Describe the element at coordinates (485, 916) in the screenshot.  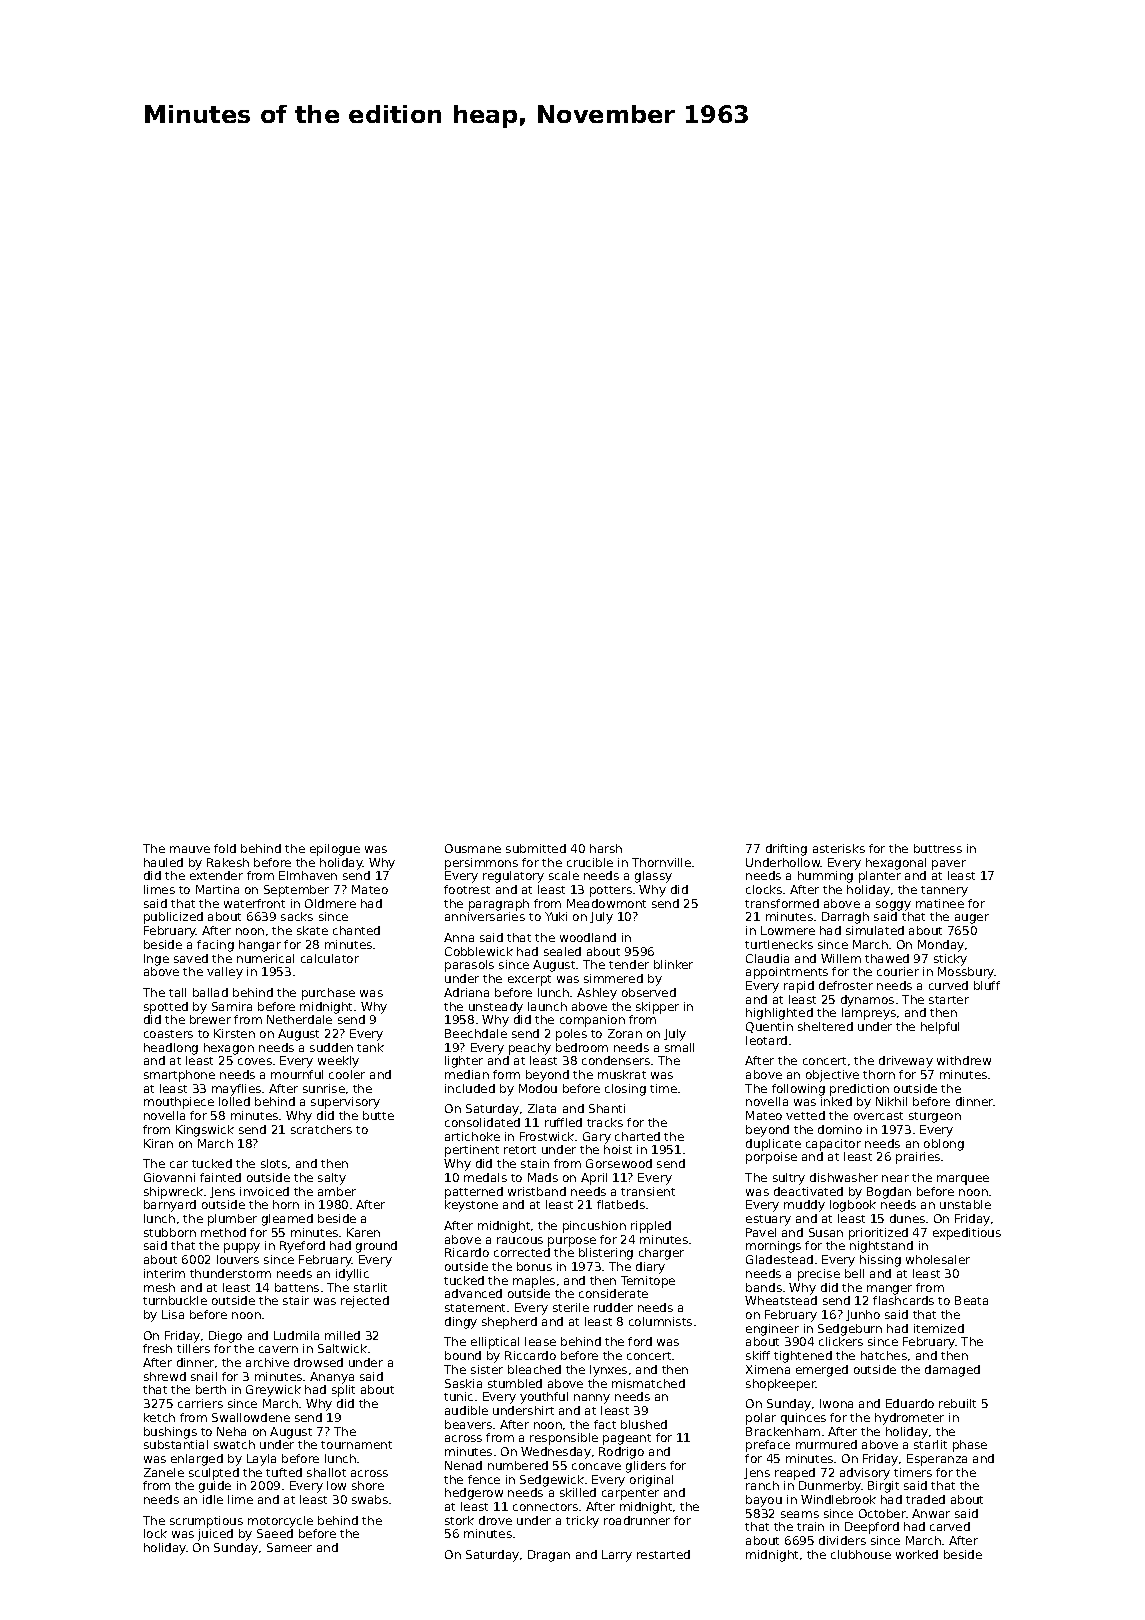
I see `anniversaries` at that location.
